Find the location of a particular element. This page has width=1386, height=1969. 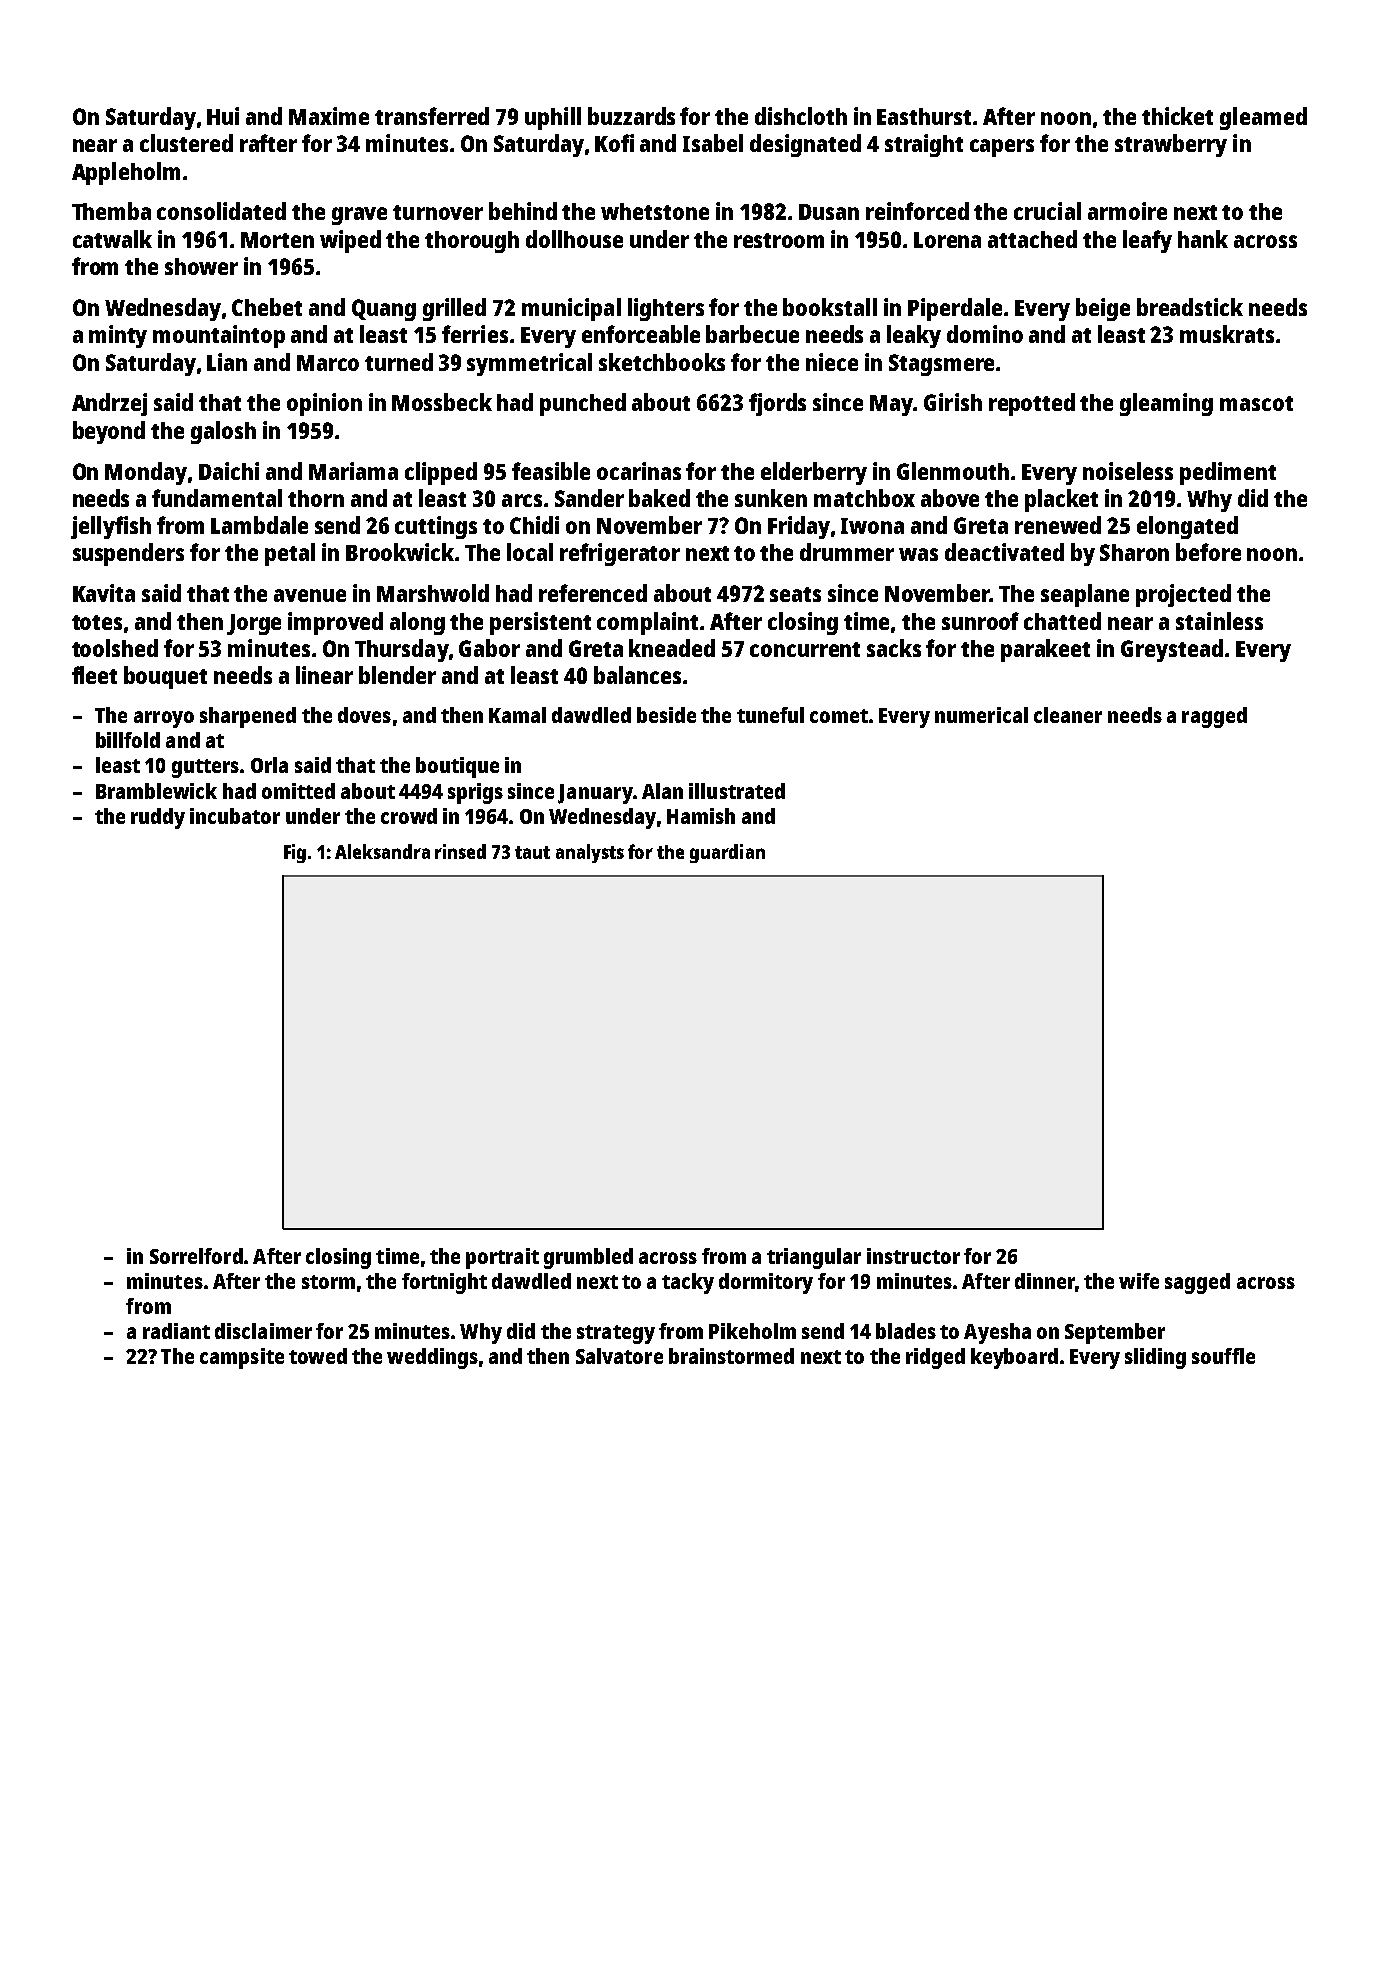

crucial is located at coordinates (1047, 211).
